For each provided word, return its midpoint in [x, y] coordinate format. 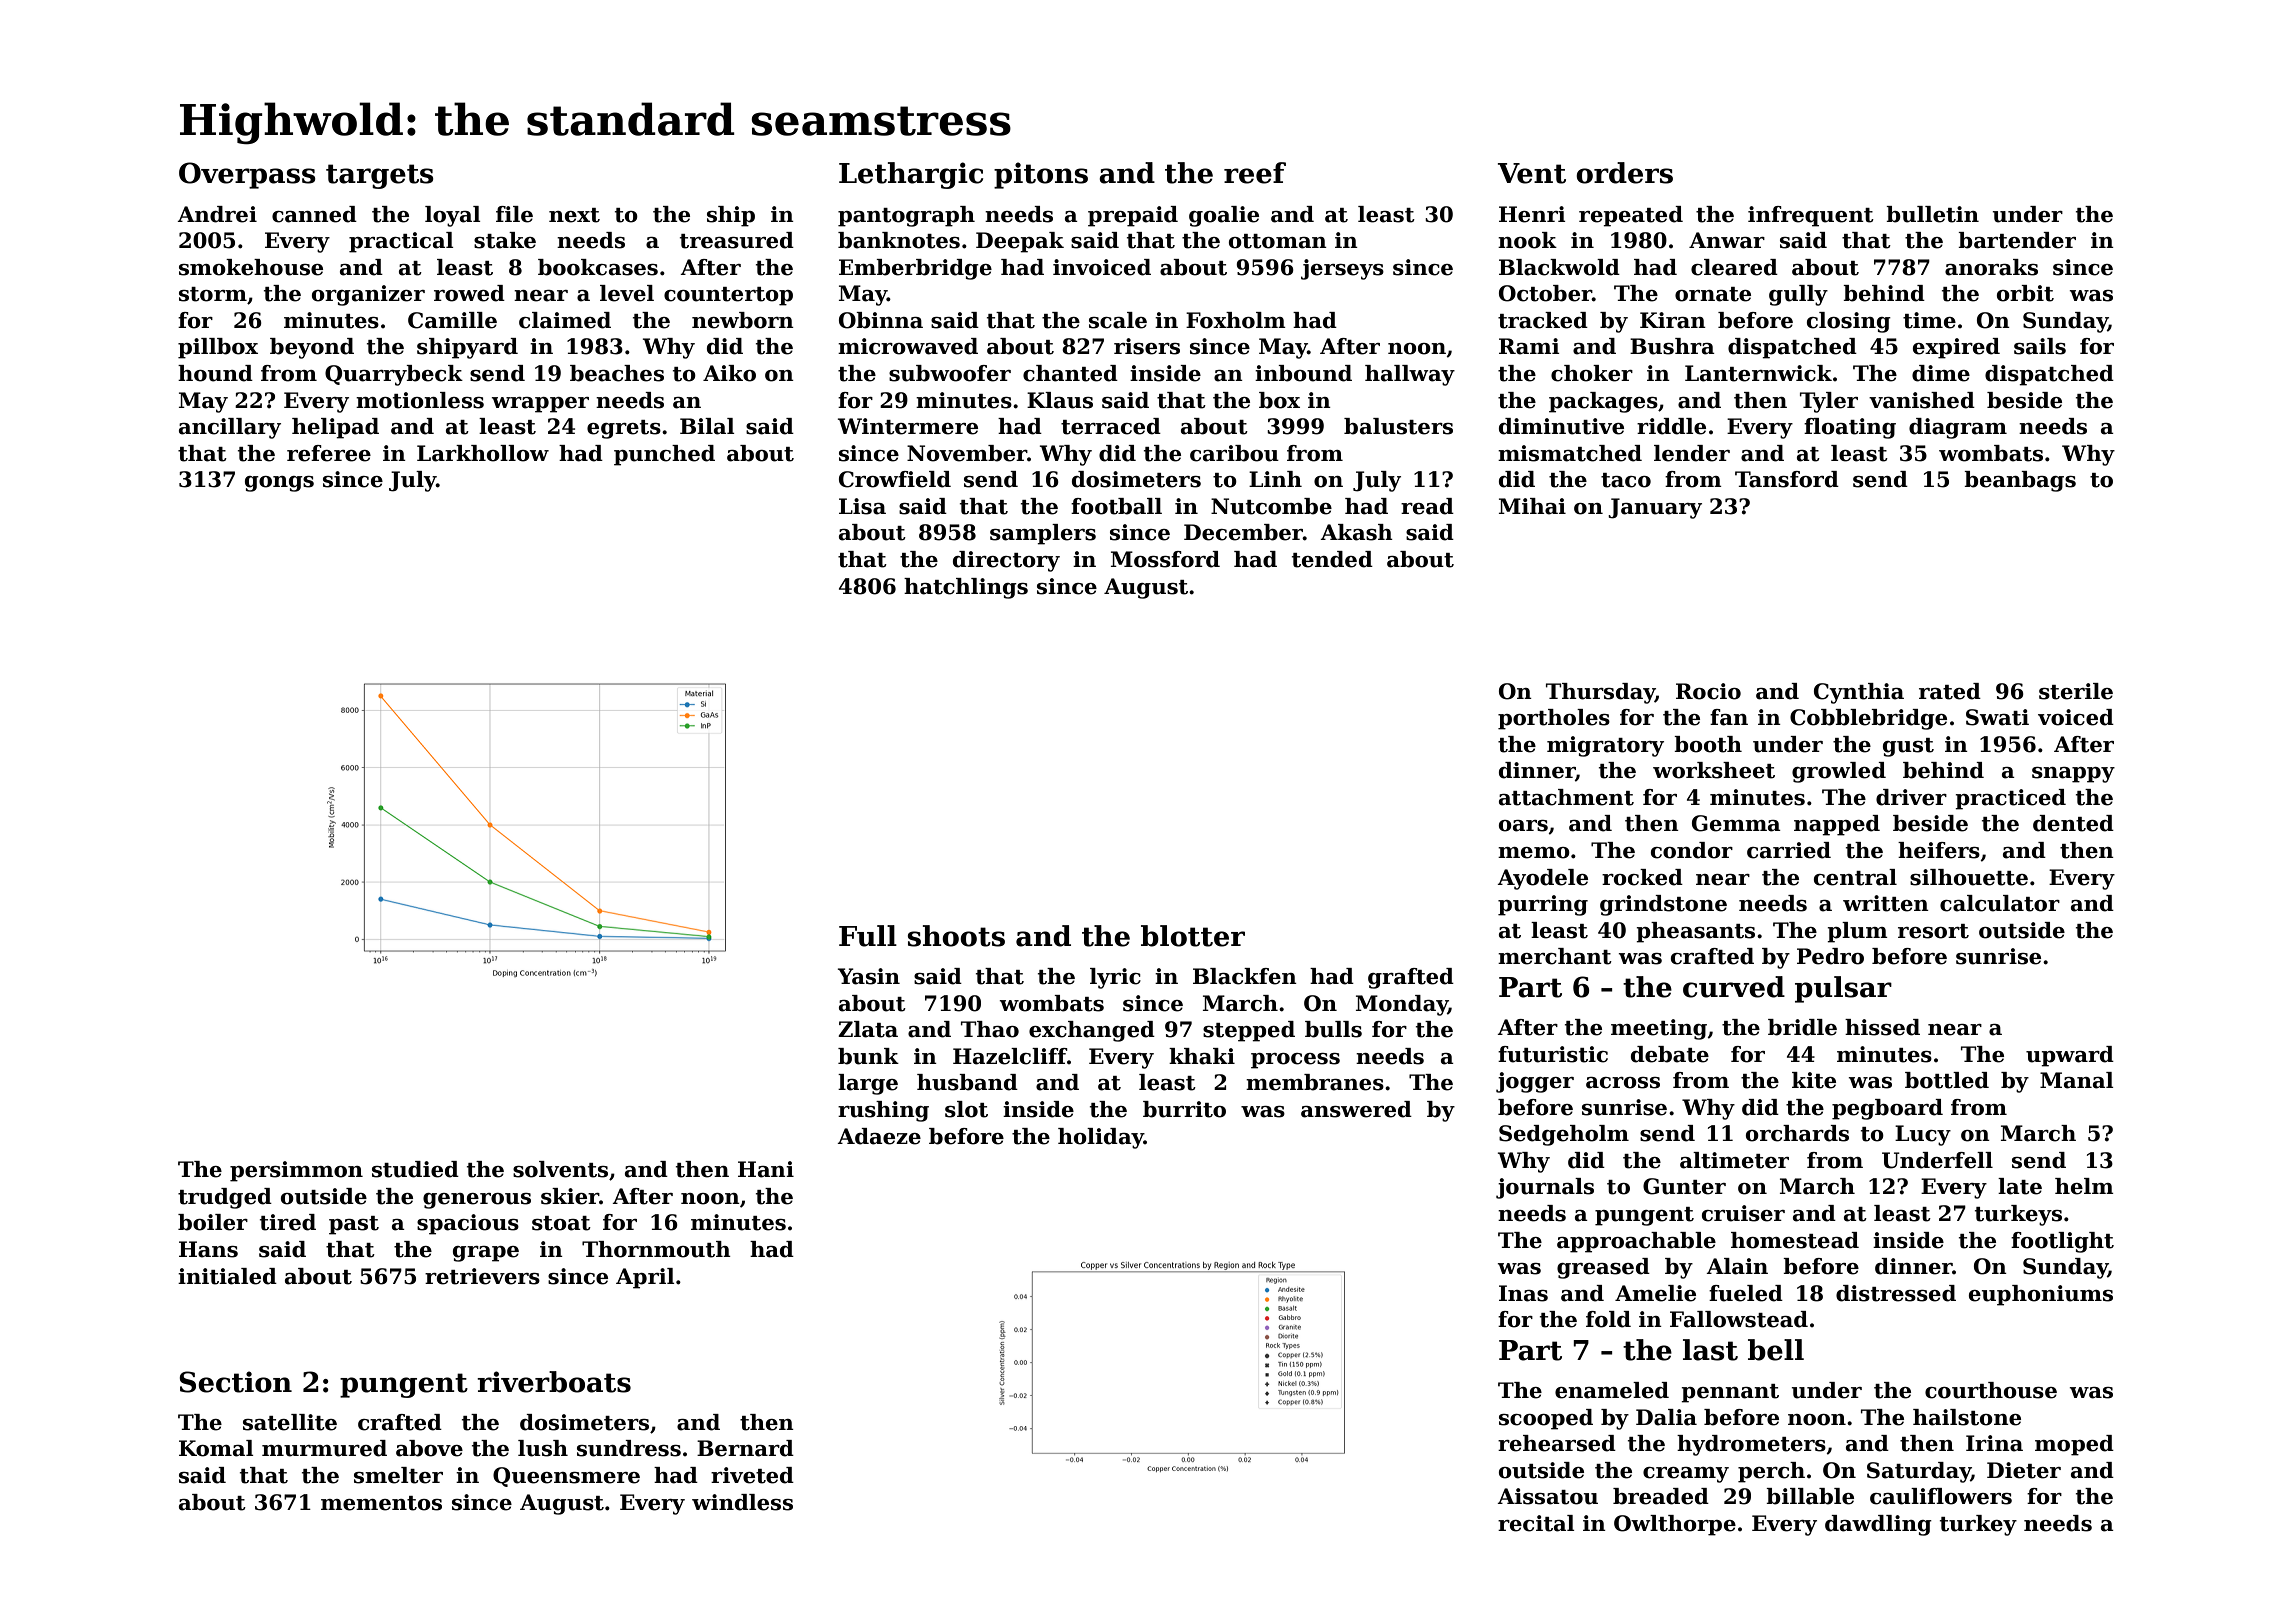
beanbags [2020, 481]
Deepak [1020, 242]
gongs [279, 484]
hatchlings [966, 588]
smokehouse [251, 267]
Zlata [868, 1029]
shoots [956, 936]
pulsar [1843, 989]
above [429, 1448]
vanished [1922, 400]
